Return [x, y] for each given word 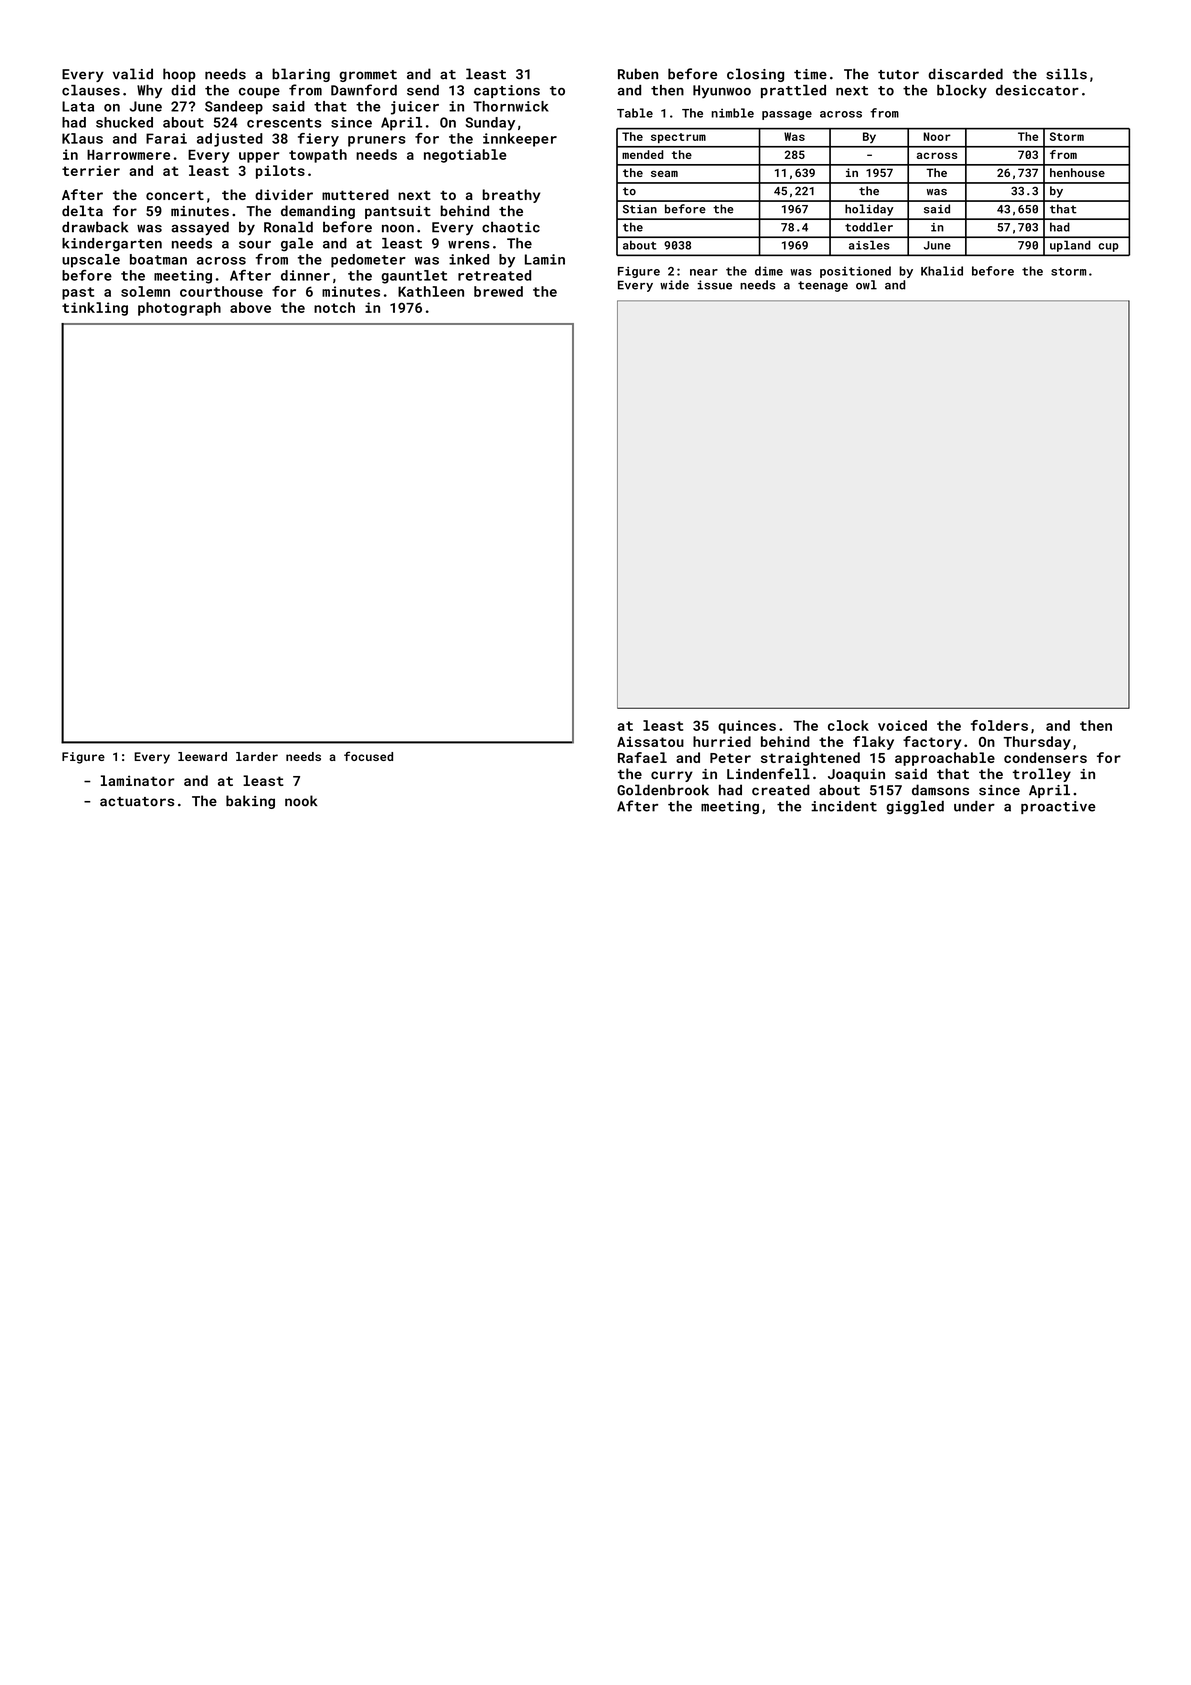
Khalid [942, 271]
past [78, 293]
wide [674, 285]
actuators [137, 802]
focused [368, 756]
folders [999, 725]
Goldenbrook [663, 790]
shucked [124, 122]
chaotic [511, 227]
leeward [202, 756]
